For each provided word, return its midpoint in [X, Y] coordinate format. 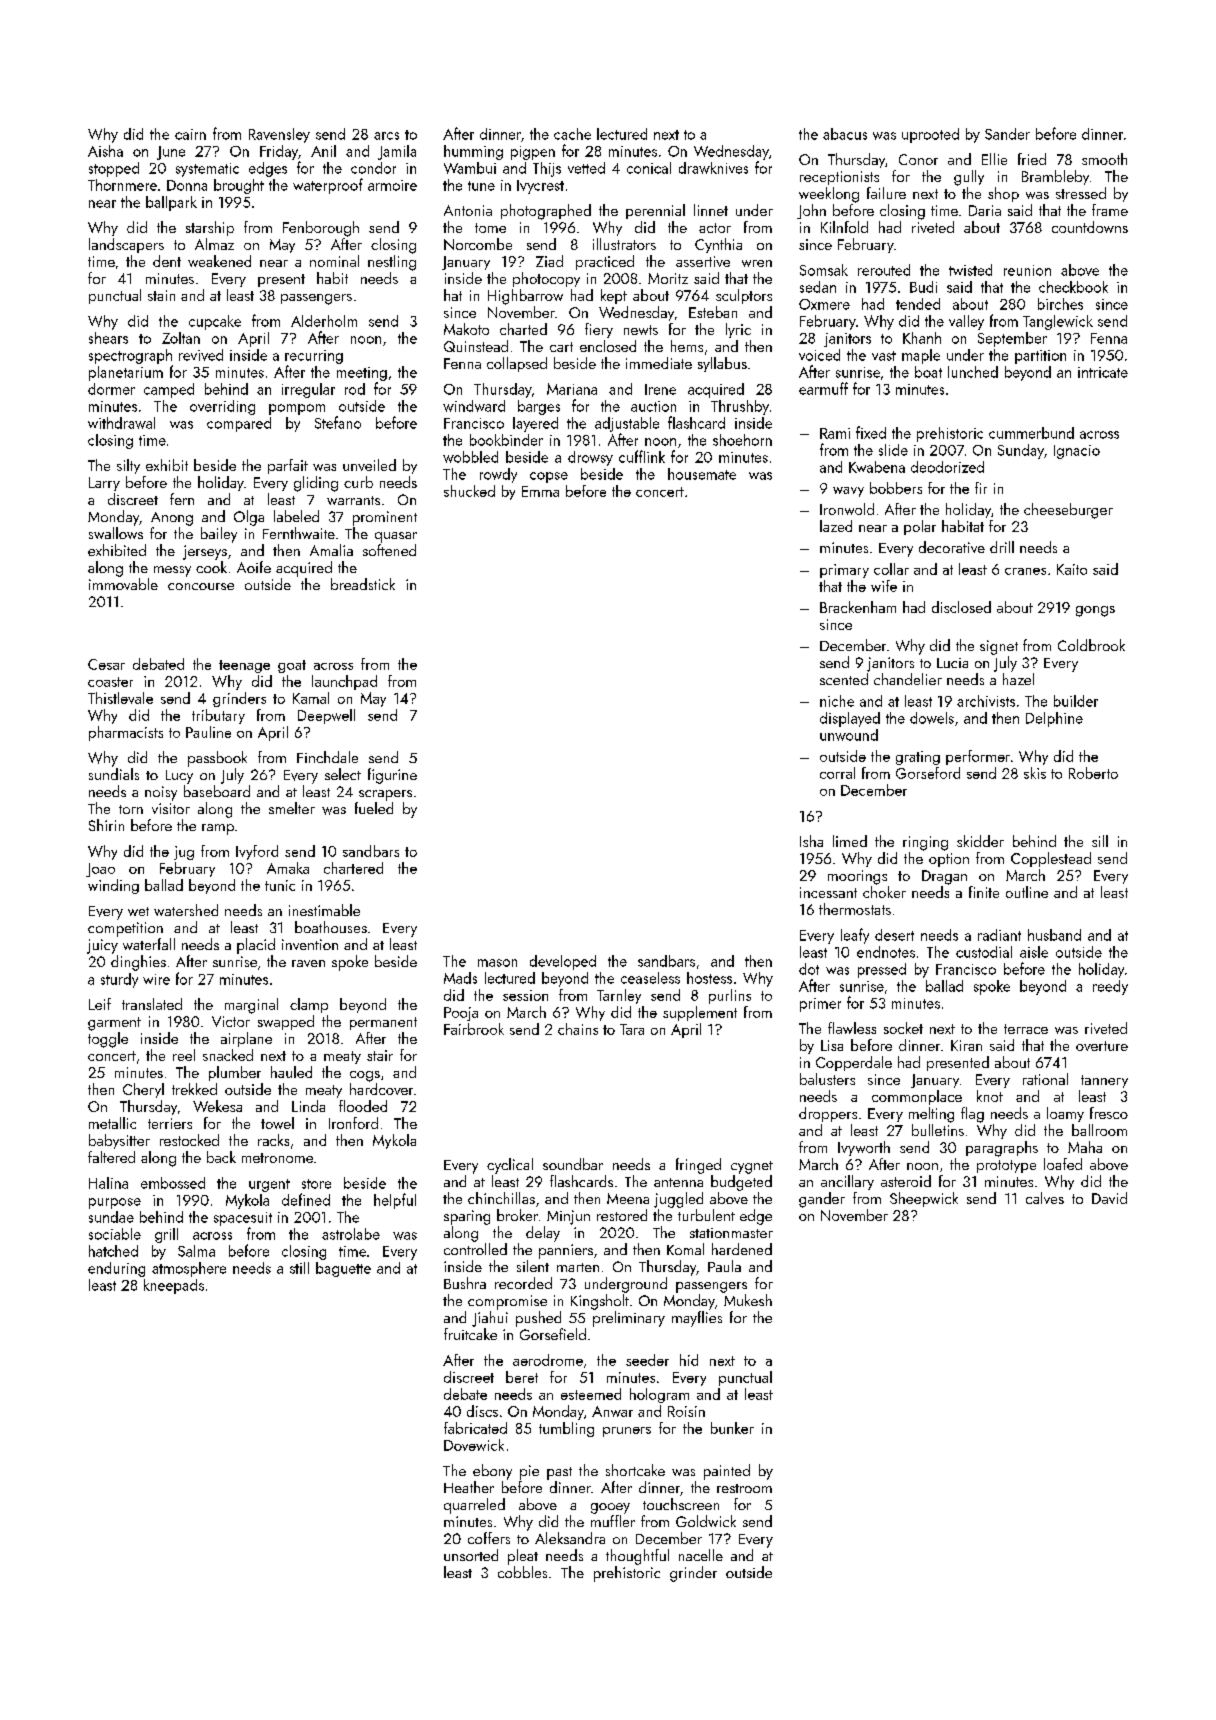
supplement [700, 1013]
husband [1054, 935]
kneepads [174, 1286]
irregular [308, 390]
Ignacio [1077, 452]
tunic [280, 885]
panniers [566, 1251]
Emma [540, 491]
